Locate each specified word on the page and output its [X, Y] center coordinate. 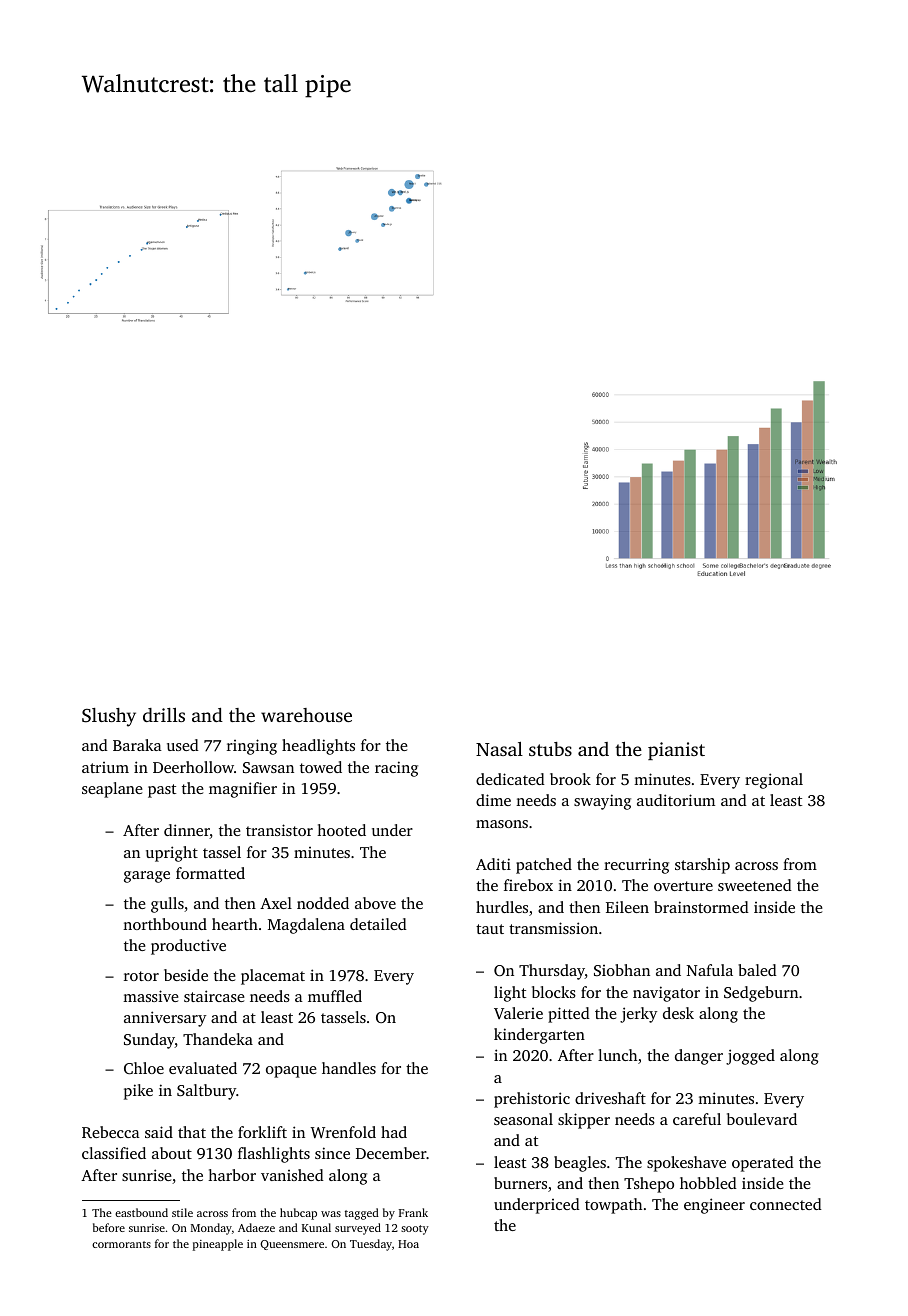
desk [678, 1013]
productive [188, 947]
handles [349, 1068]
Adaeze [256, 1227]
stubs [550, 749]
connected [786, 1204]
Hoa [408, 1244]
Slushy [109, 717]
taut [490, 929]
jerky [638, 1015]
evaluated [203, 1068]
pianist [676, 751]
